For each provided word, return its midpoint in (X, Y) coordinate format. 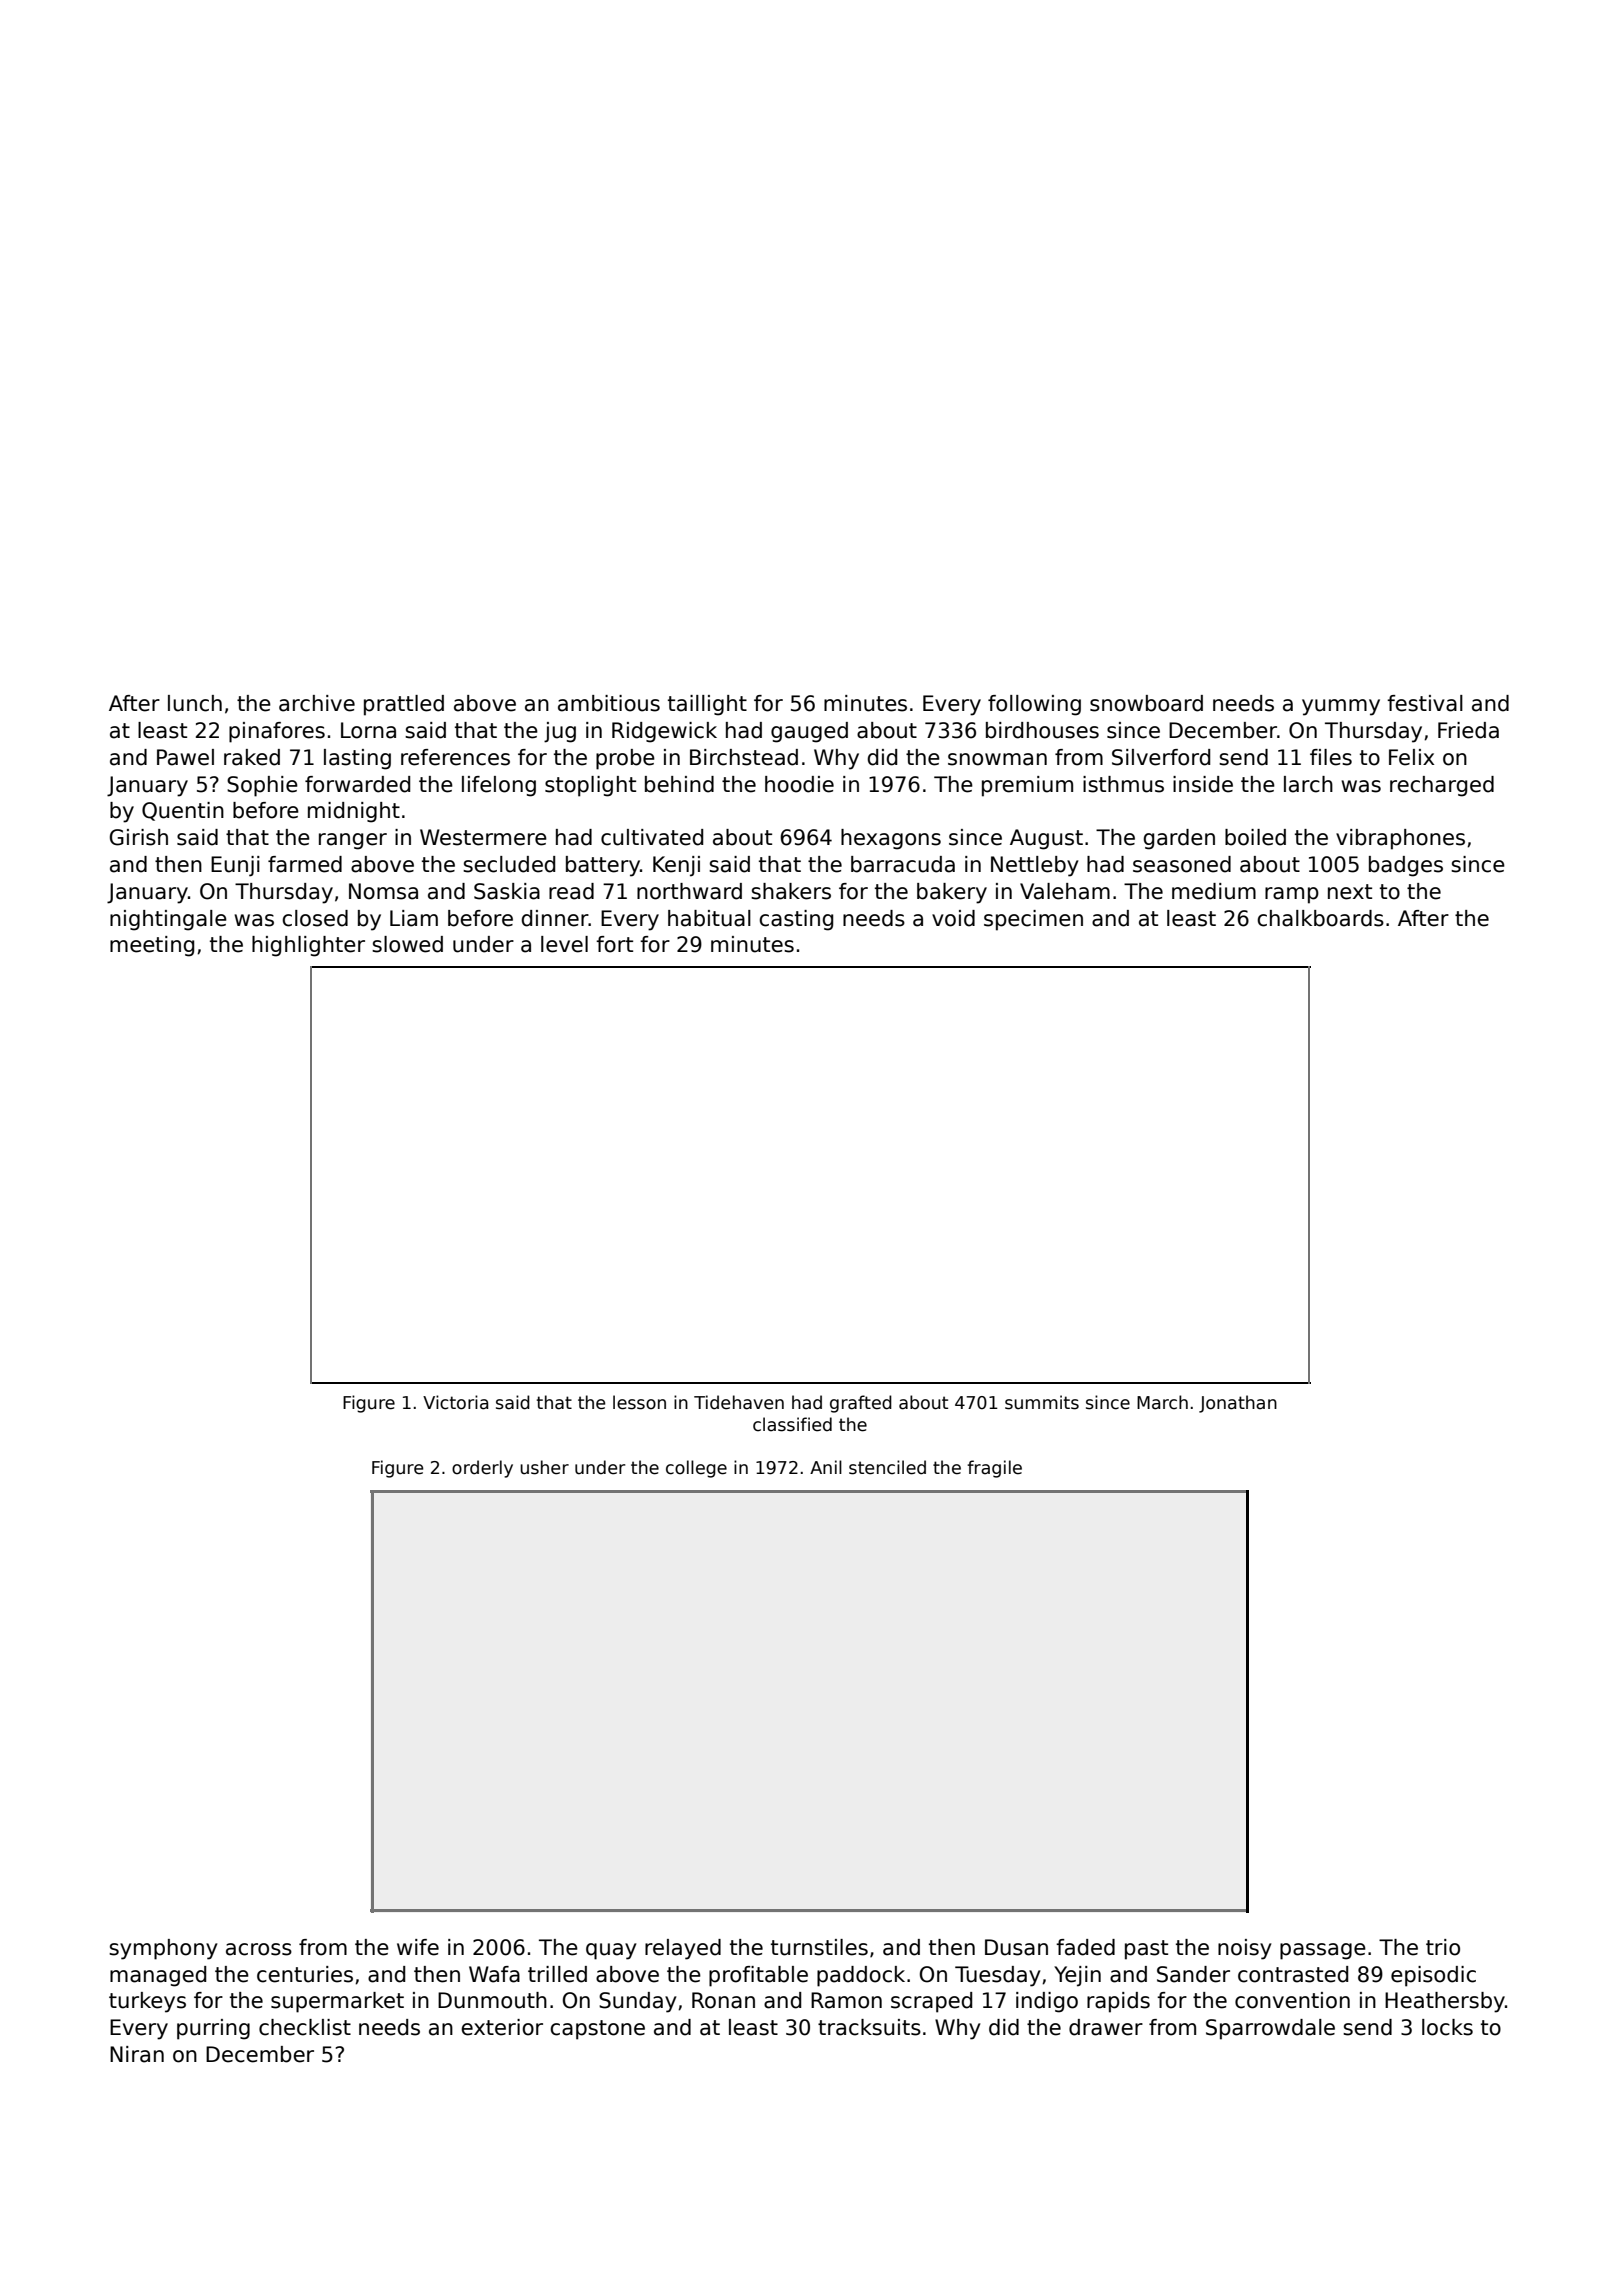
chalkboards (1320, 918)
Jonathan (1238, 1404)
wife (418, 1947)
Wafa (494, 1974)
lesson (639, 1402)
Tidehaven (739, 1402)
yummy (1341, 707)
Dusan (1016, 1947)
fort (614, 944)
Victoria (455, 1402)
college (696, 1469)
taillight (707, 705)
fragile (994, 1469)
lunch (195, 703)
